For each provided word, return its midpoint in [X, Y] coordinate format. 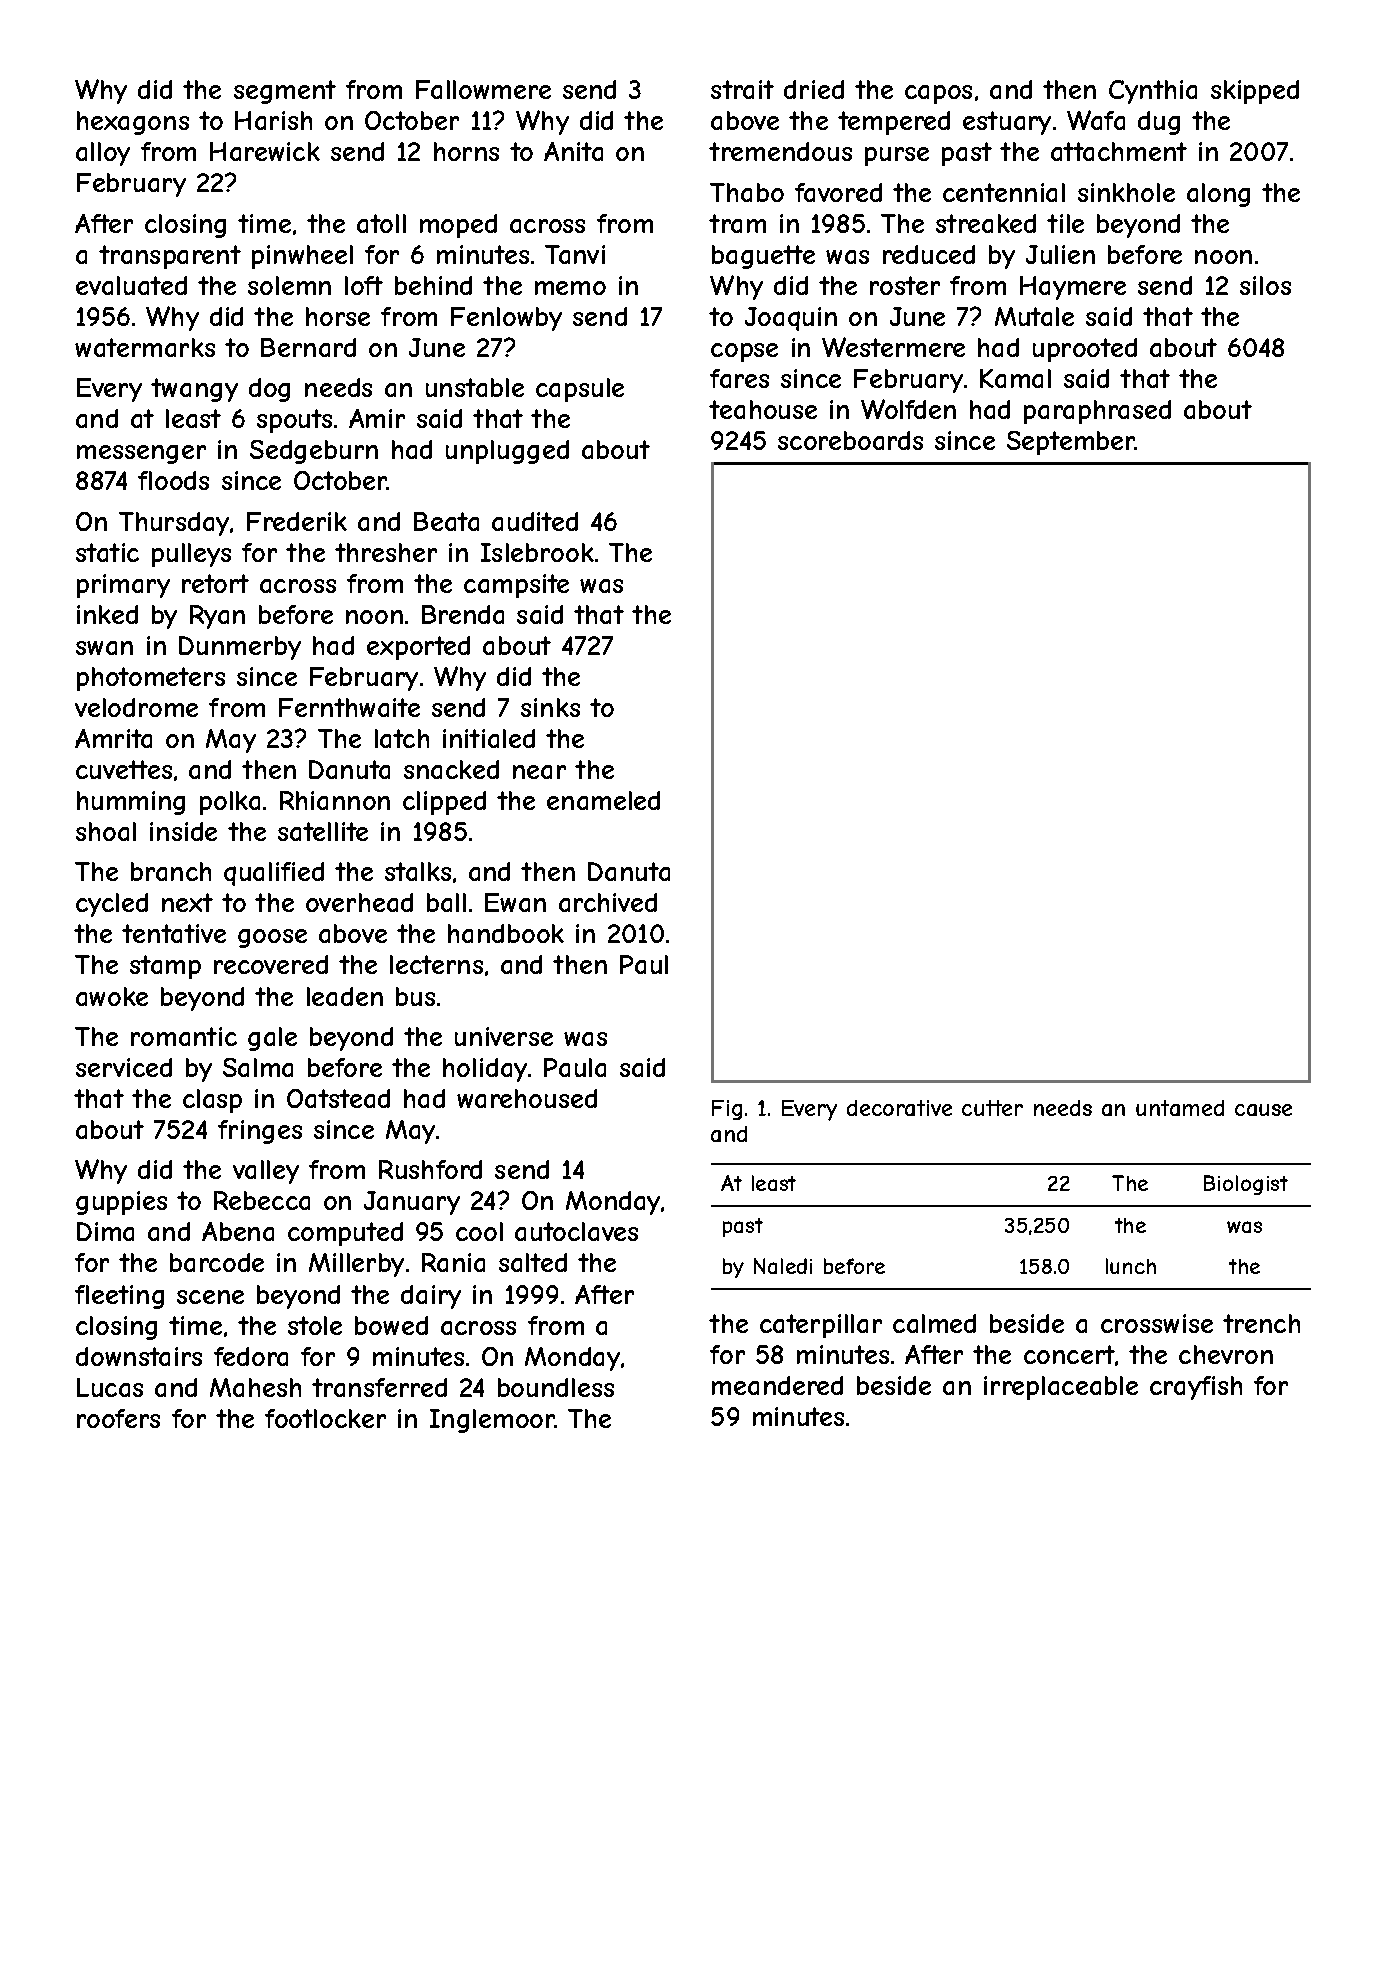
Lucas [110, 1387]
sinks [550, 707]
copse [744, 352]
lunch [1131, 1266]
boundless [556, 1387]
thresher [386, 552]
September [1071, 443]
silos [1265, 285]
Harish [273, 120]
